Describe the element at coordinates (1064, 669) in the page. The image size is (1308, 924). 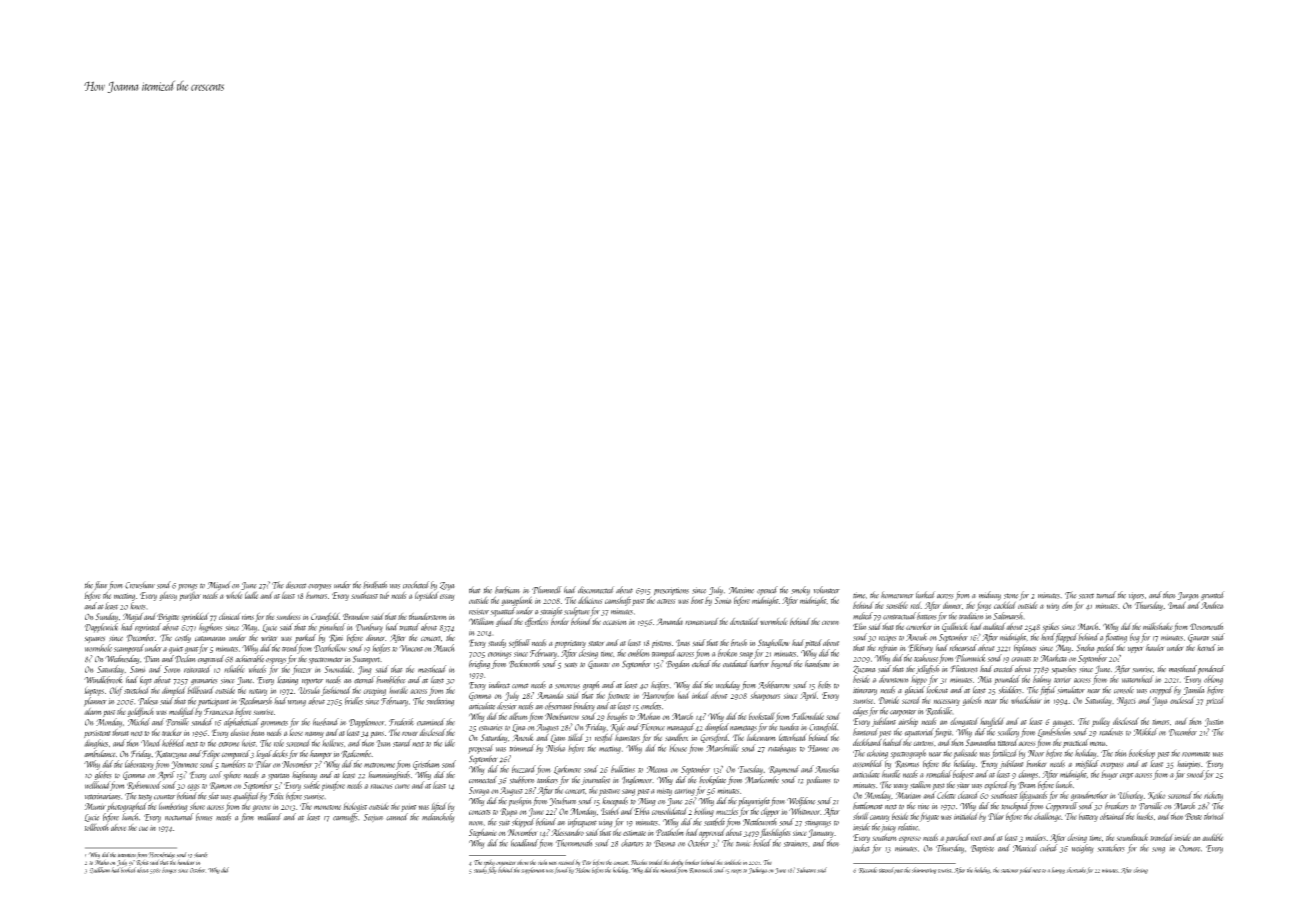
I see `squashes` at that location.
